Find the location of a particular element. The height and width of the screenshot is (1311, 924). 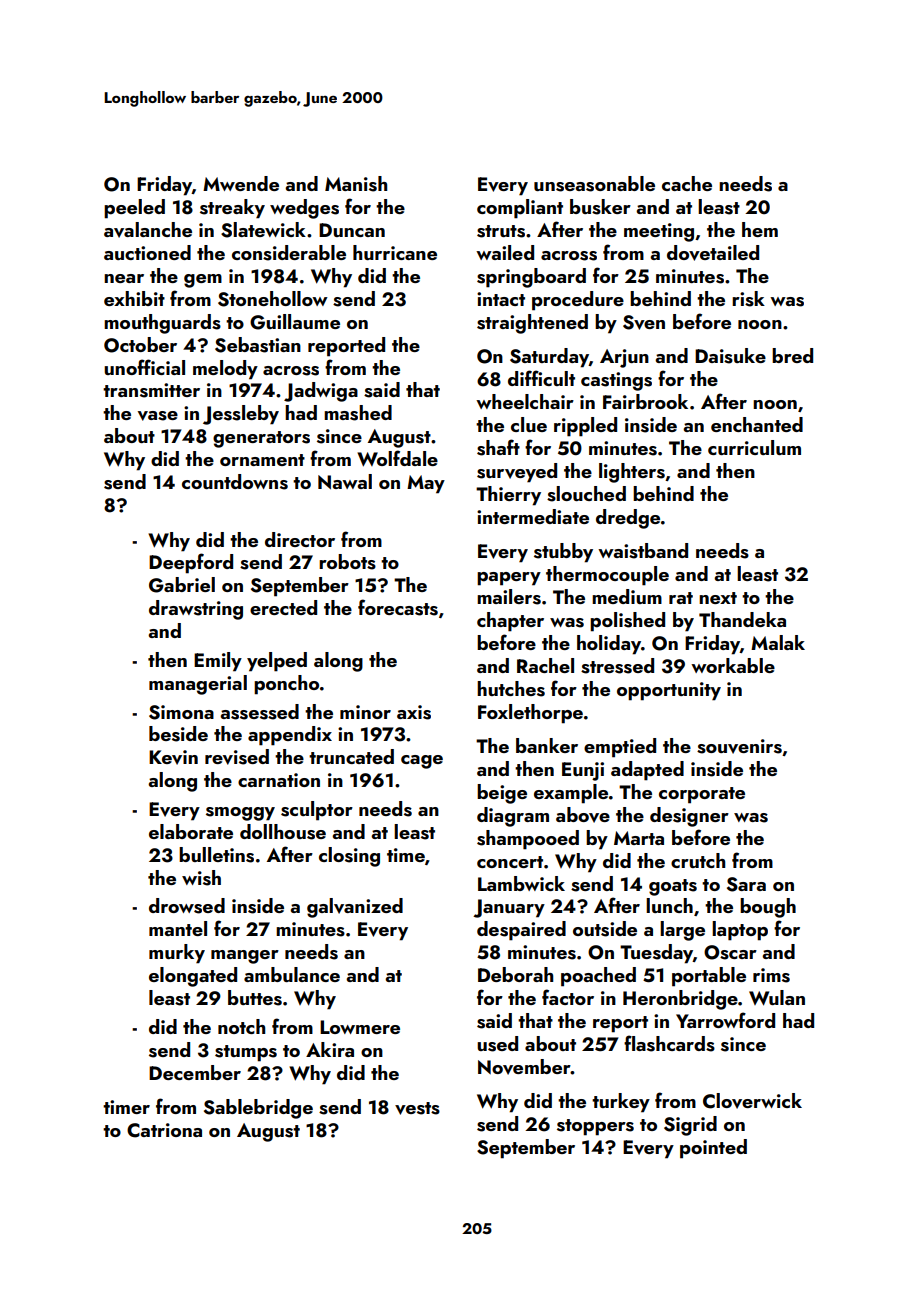

hem is located at coordinates (760, 229).
